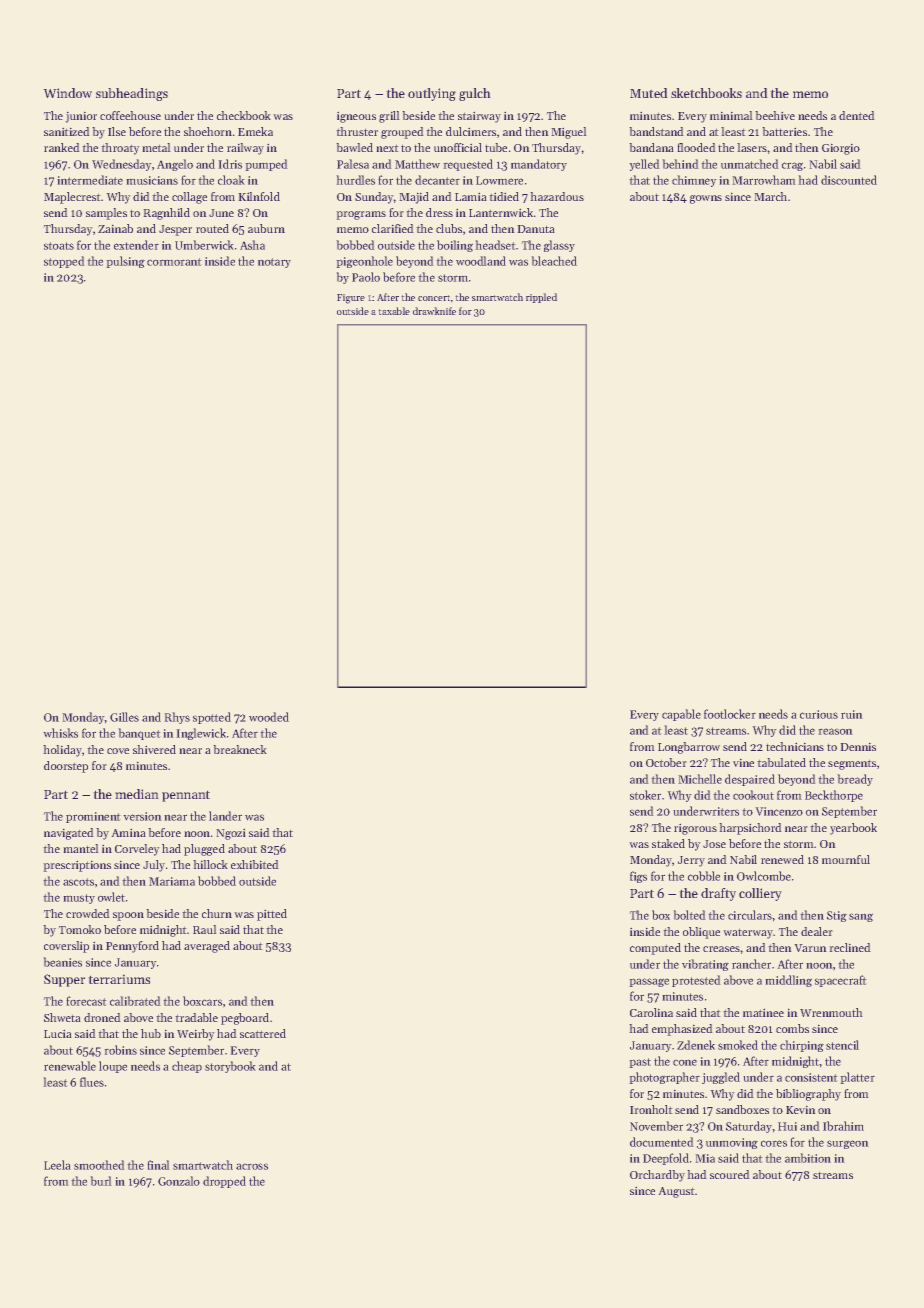 This screenshot has width=924, height=1308. I want to click on ruin, so click(851, 714).
